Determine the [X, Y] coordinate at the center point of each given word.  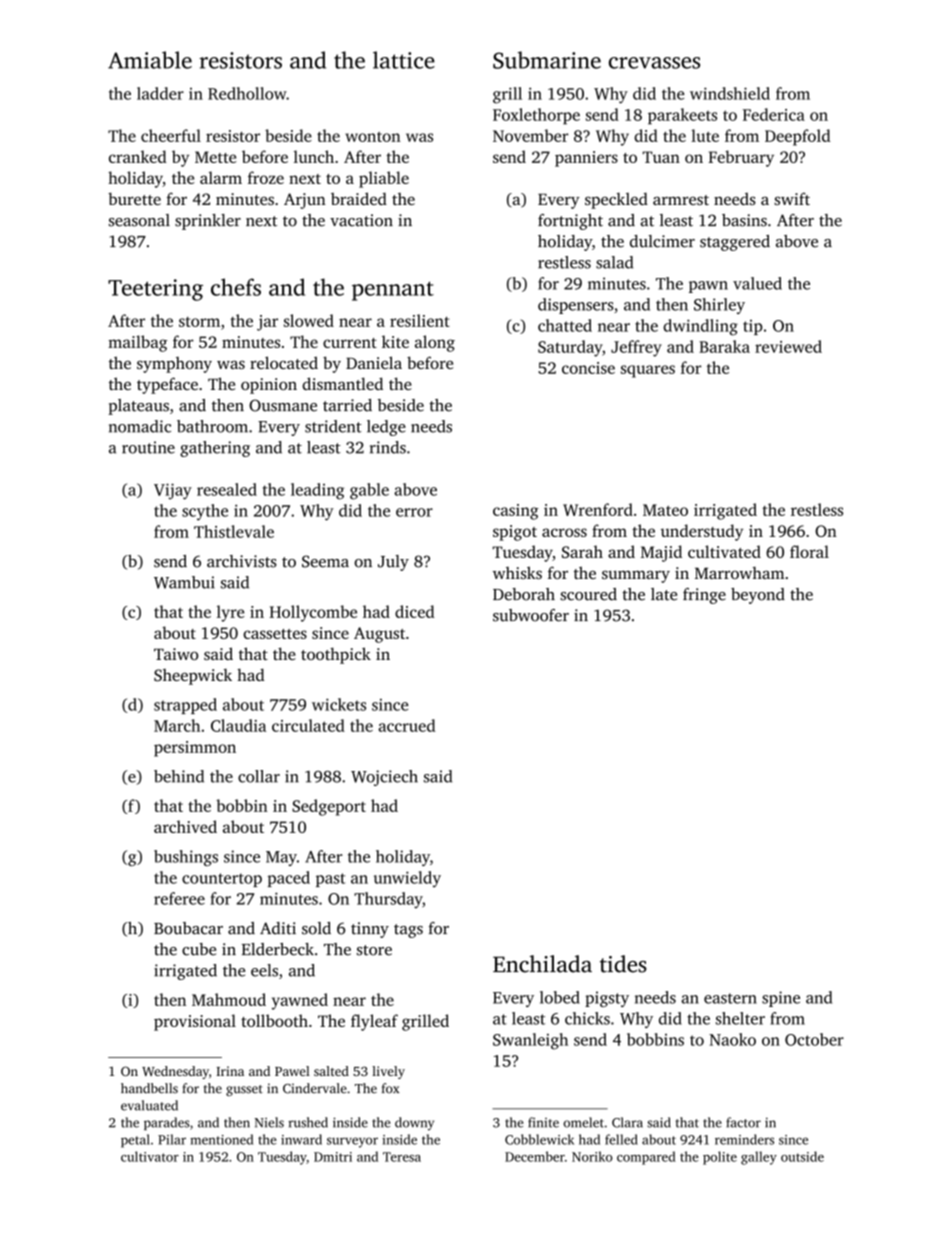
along [435, 343]
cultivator [150, 1156]
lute [705, 135]
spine [781, 999]
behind [179, 776]
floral [809, 551]
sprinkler [208, 222]
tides [623, 964]
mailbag [137, 343]
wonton [373, 137]
